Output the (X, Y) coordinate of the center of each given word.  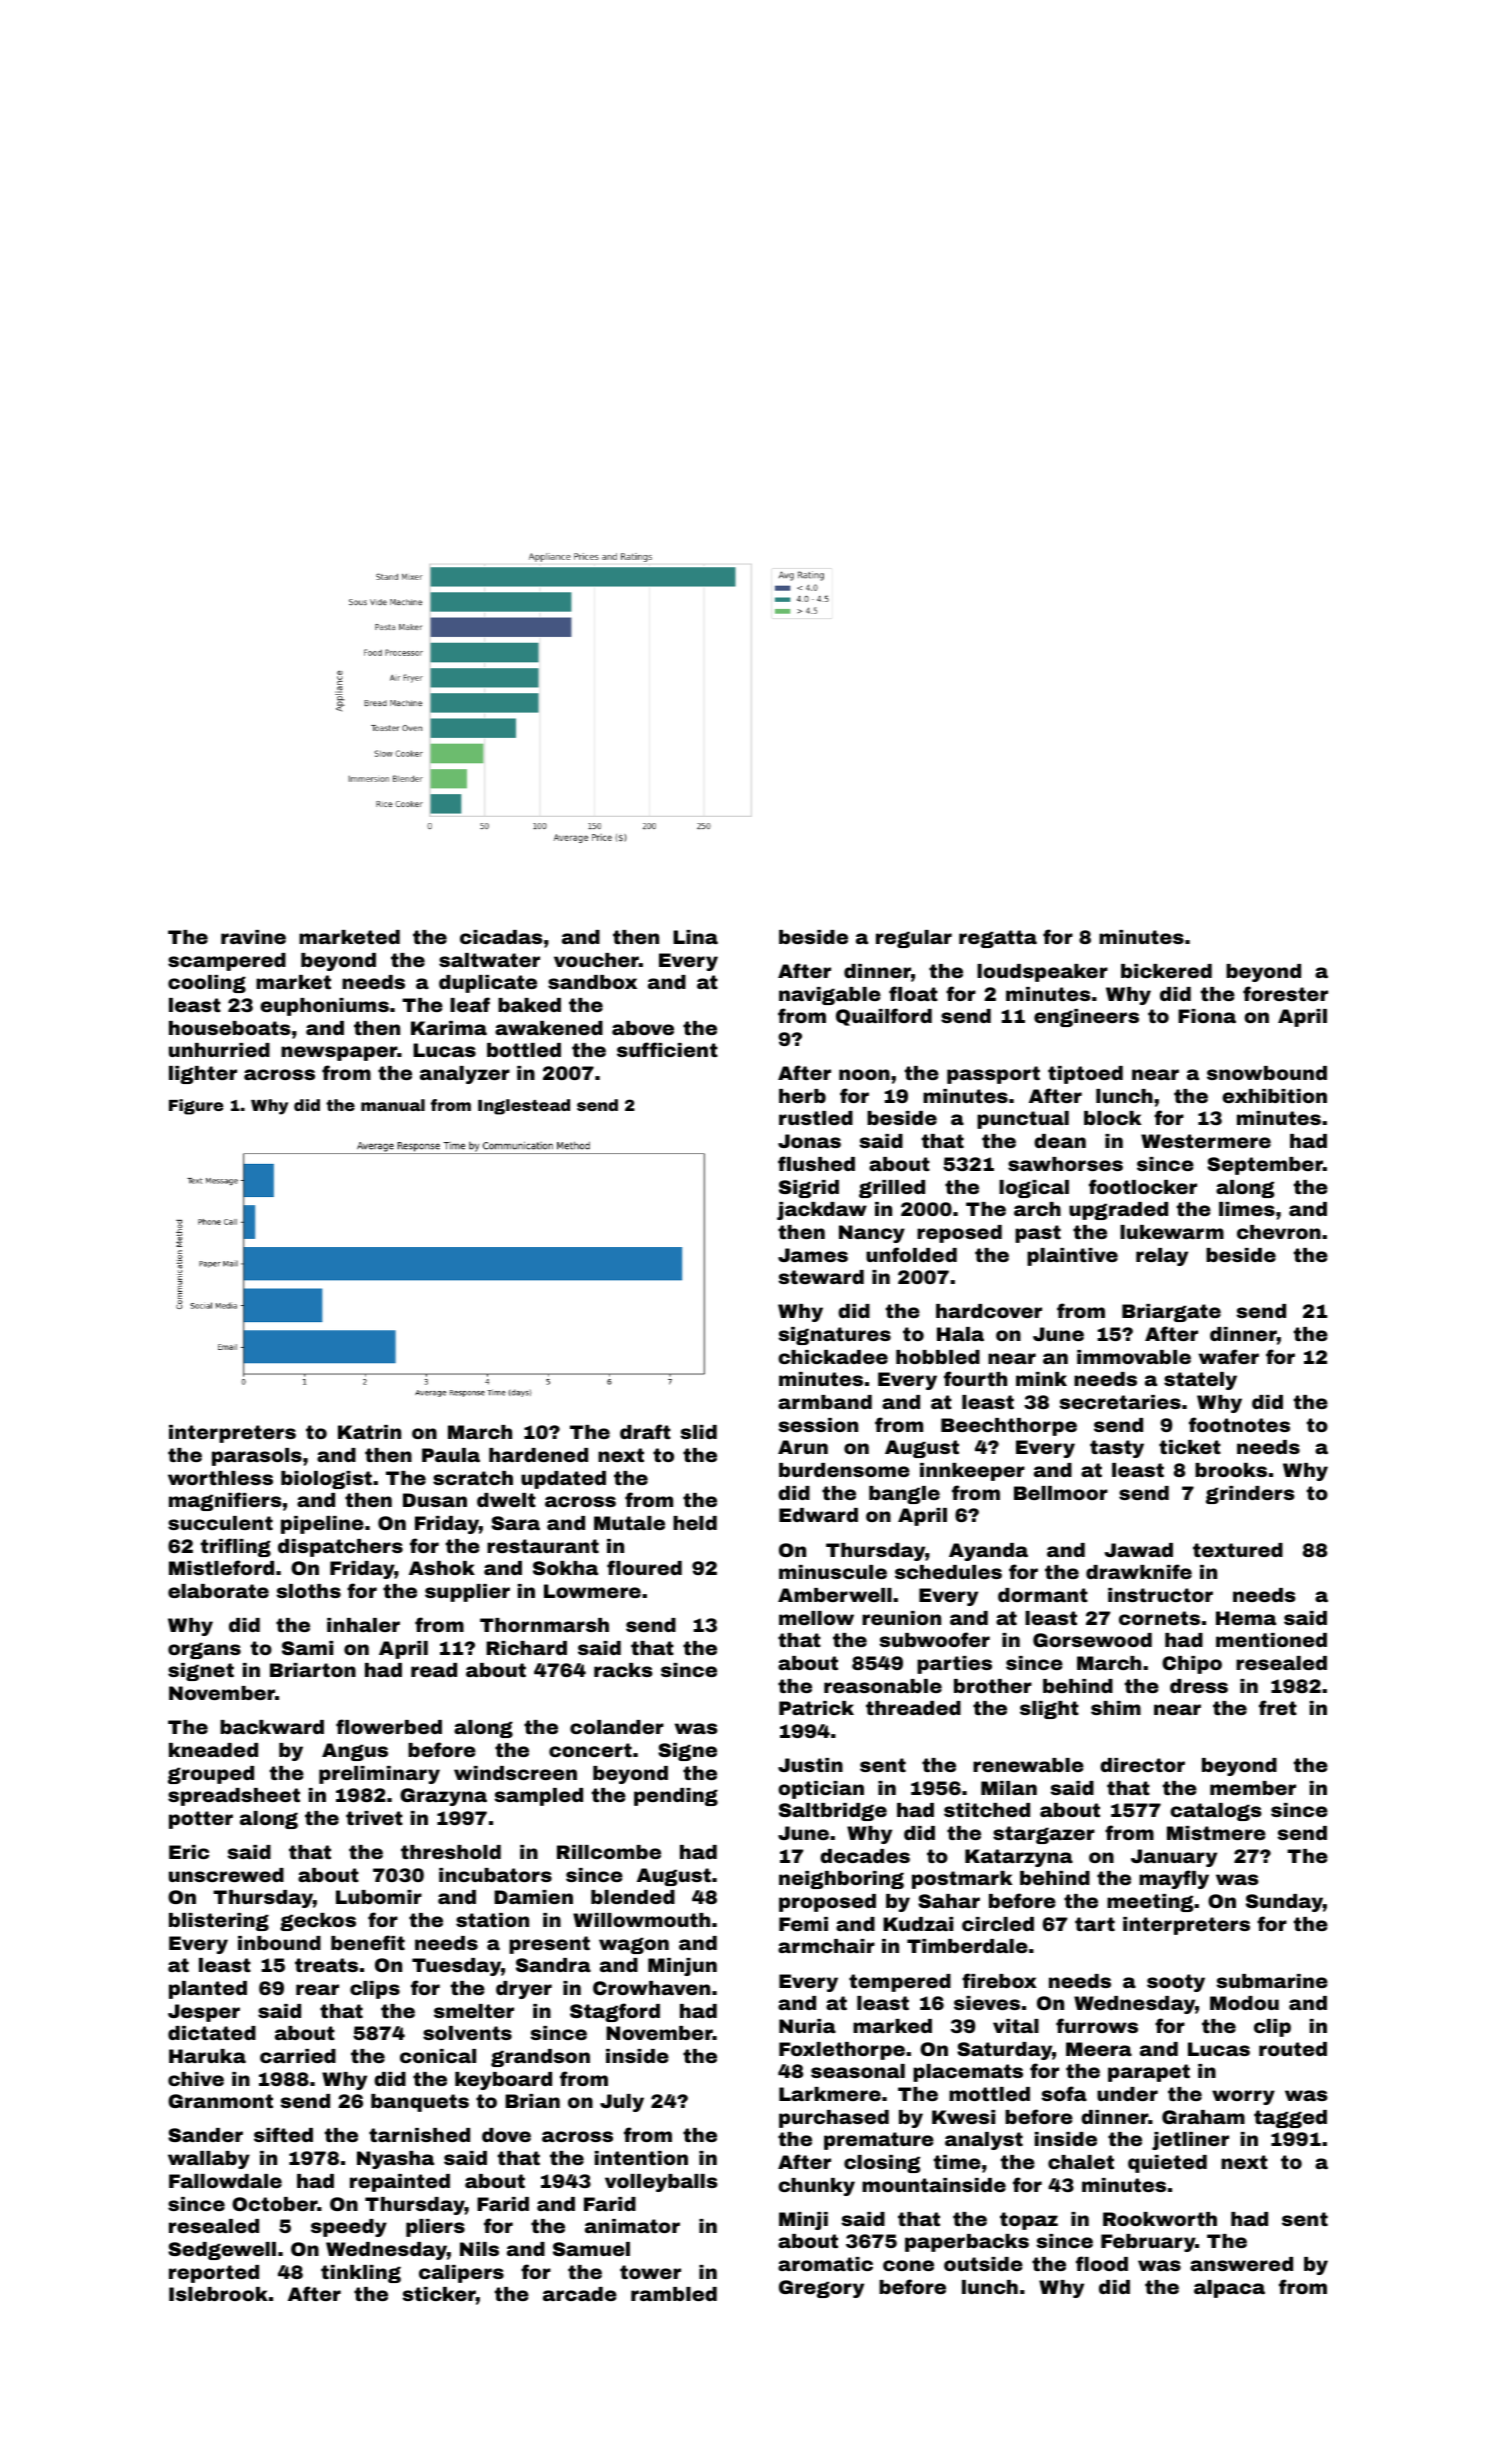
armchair (826, 1946)
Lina (695, 937)
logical (1034, 1189)
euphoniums (324, 1007)
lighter (203, 1075)
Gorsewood (1092, 1640)
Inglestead (524, 1107)
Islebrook (218, 2294)
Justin (810, 1765)
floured (644, 1567)
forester (1285, 993)
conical (438, 2056)
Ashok (442, 1568)
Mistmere (1216, 1833)
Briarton (313, 1670)
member (1253, 1788)
